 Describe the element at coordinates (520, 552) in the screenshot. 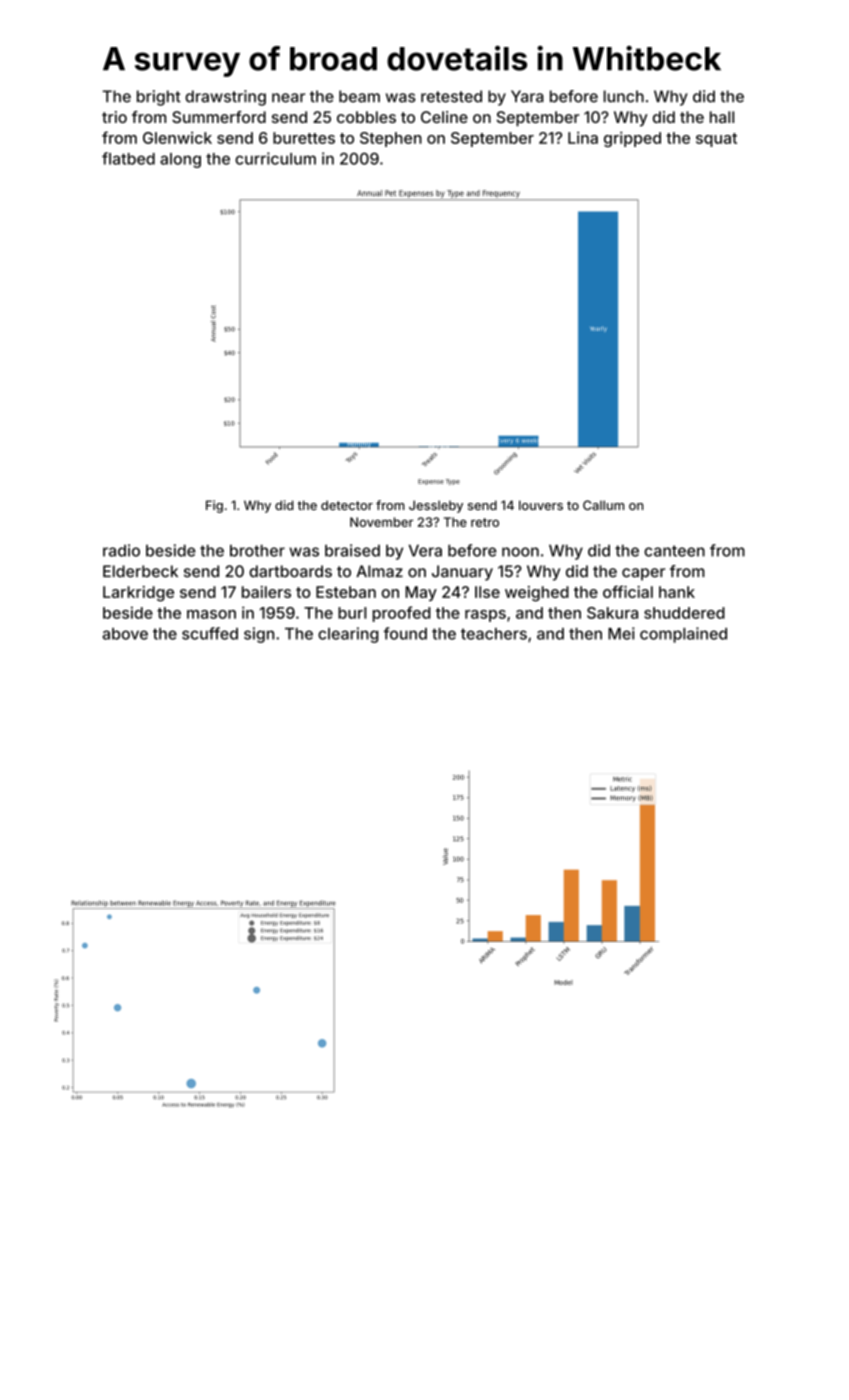

I see `noon` at that location.
